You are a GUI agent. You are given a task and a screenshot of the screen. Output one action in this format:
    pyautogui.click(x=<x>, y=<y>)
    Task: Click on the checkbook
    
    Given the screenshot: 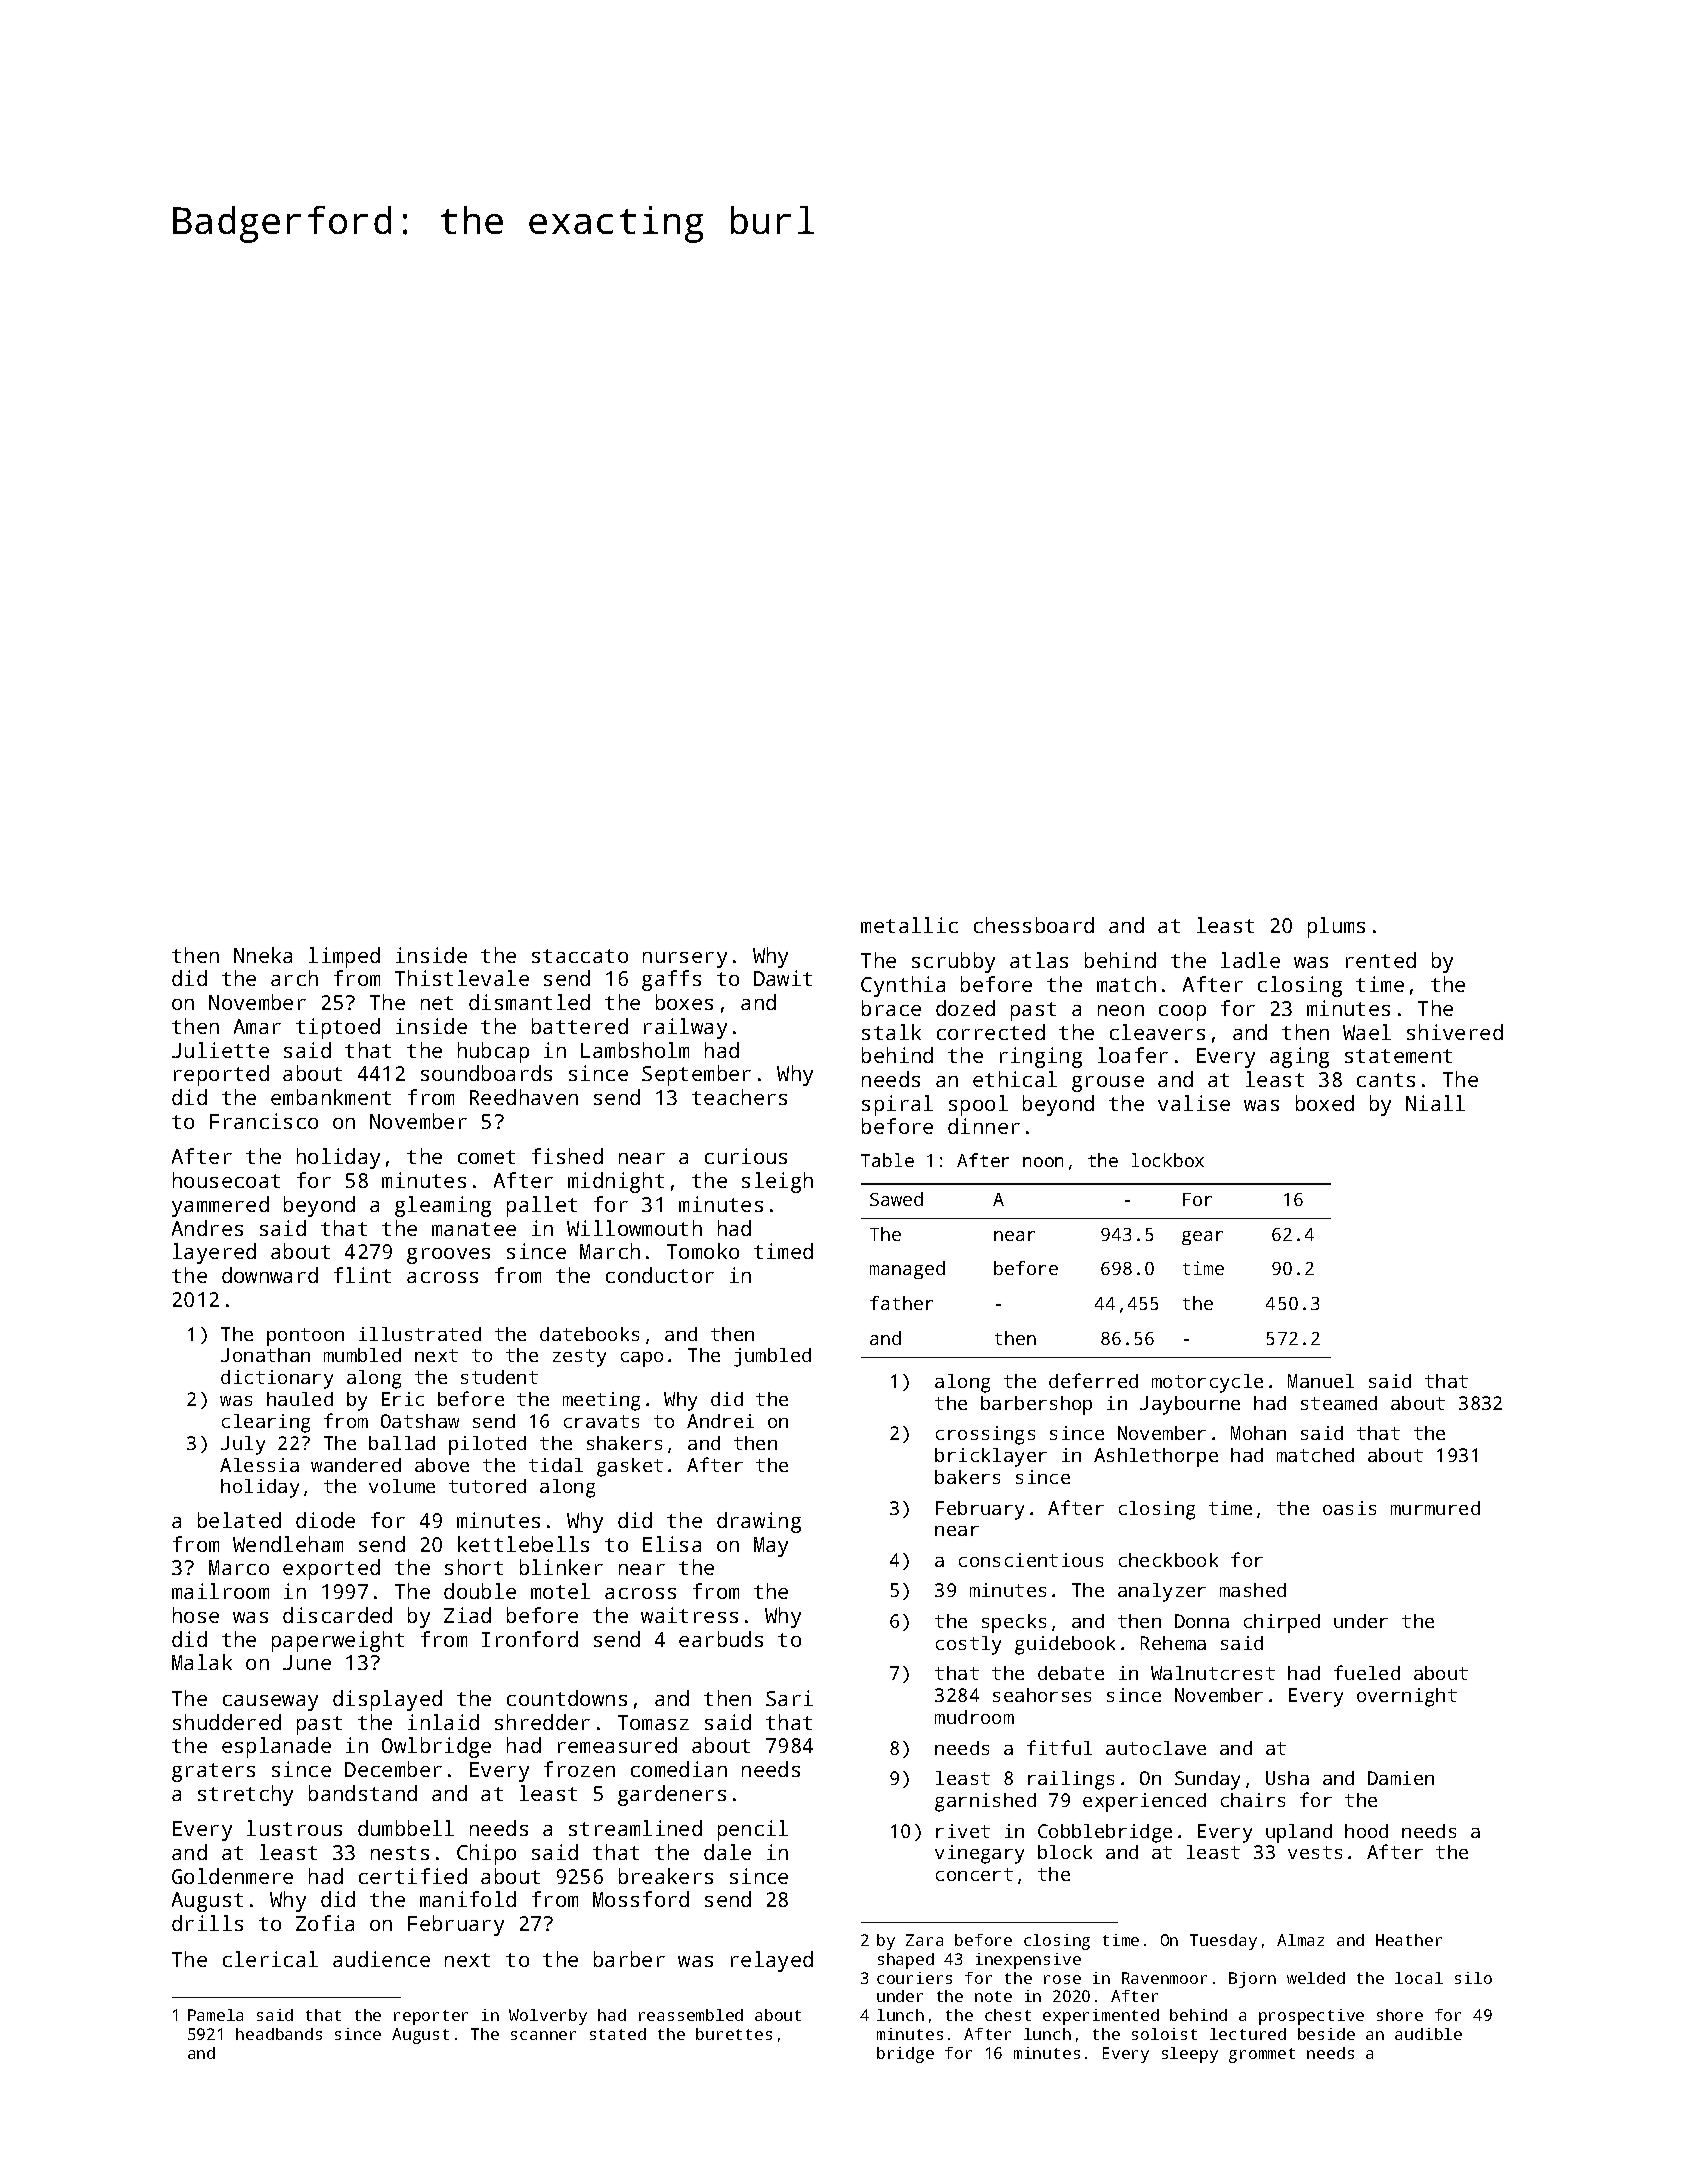 What is the action you would take?
    pyautogui.click(x=1168, y=1560)
